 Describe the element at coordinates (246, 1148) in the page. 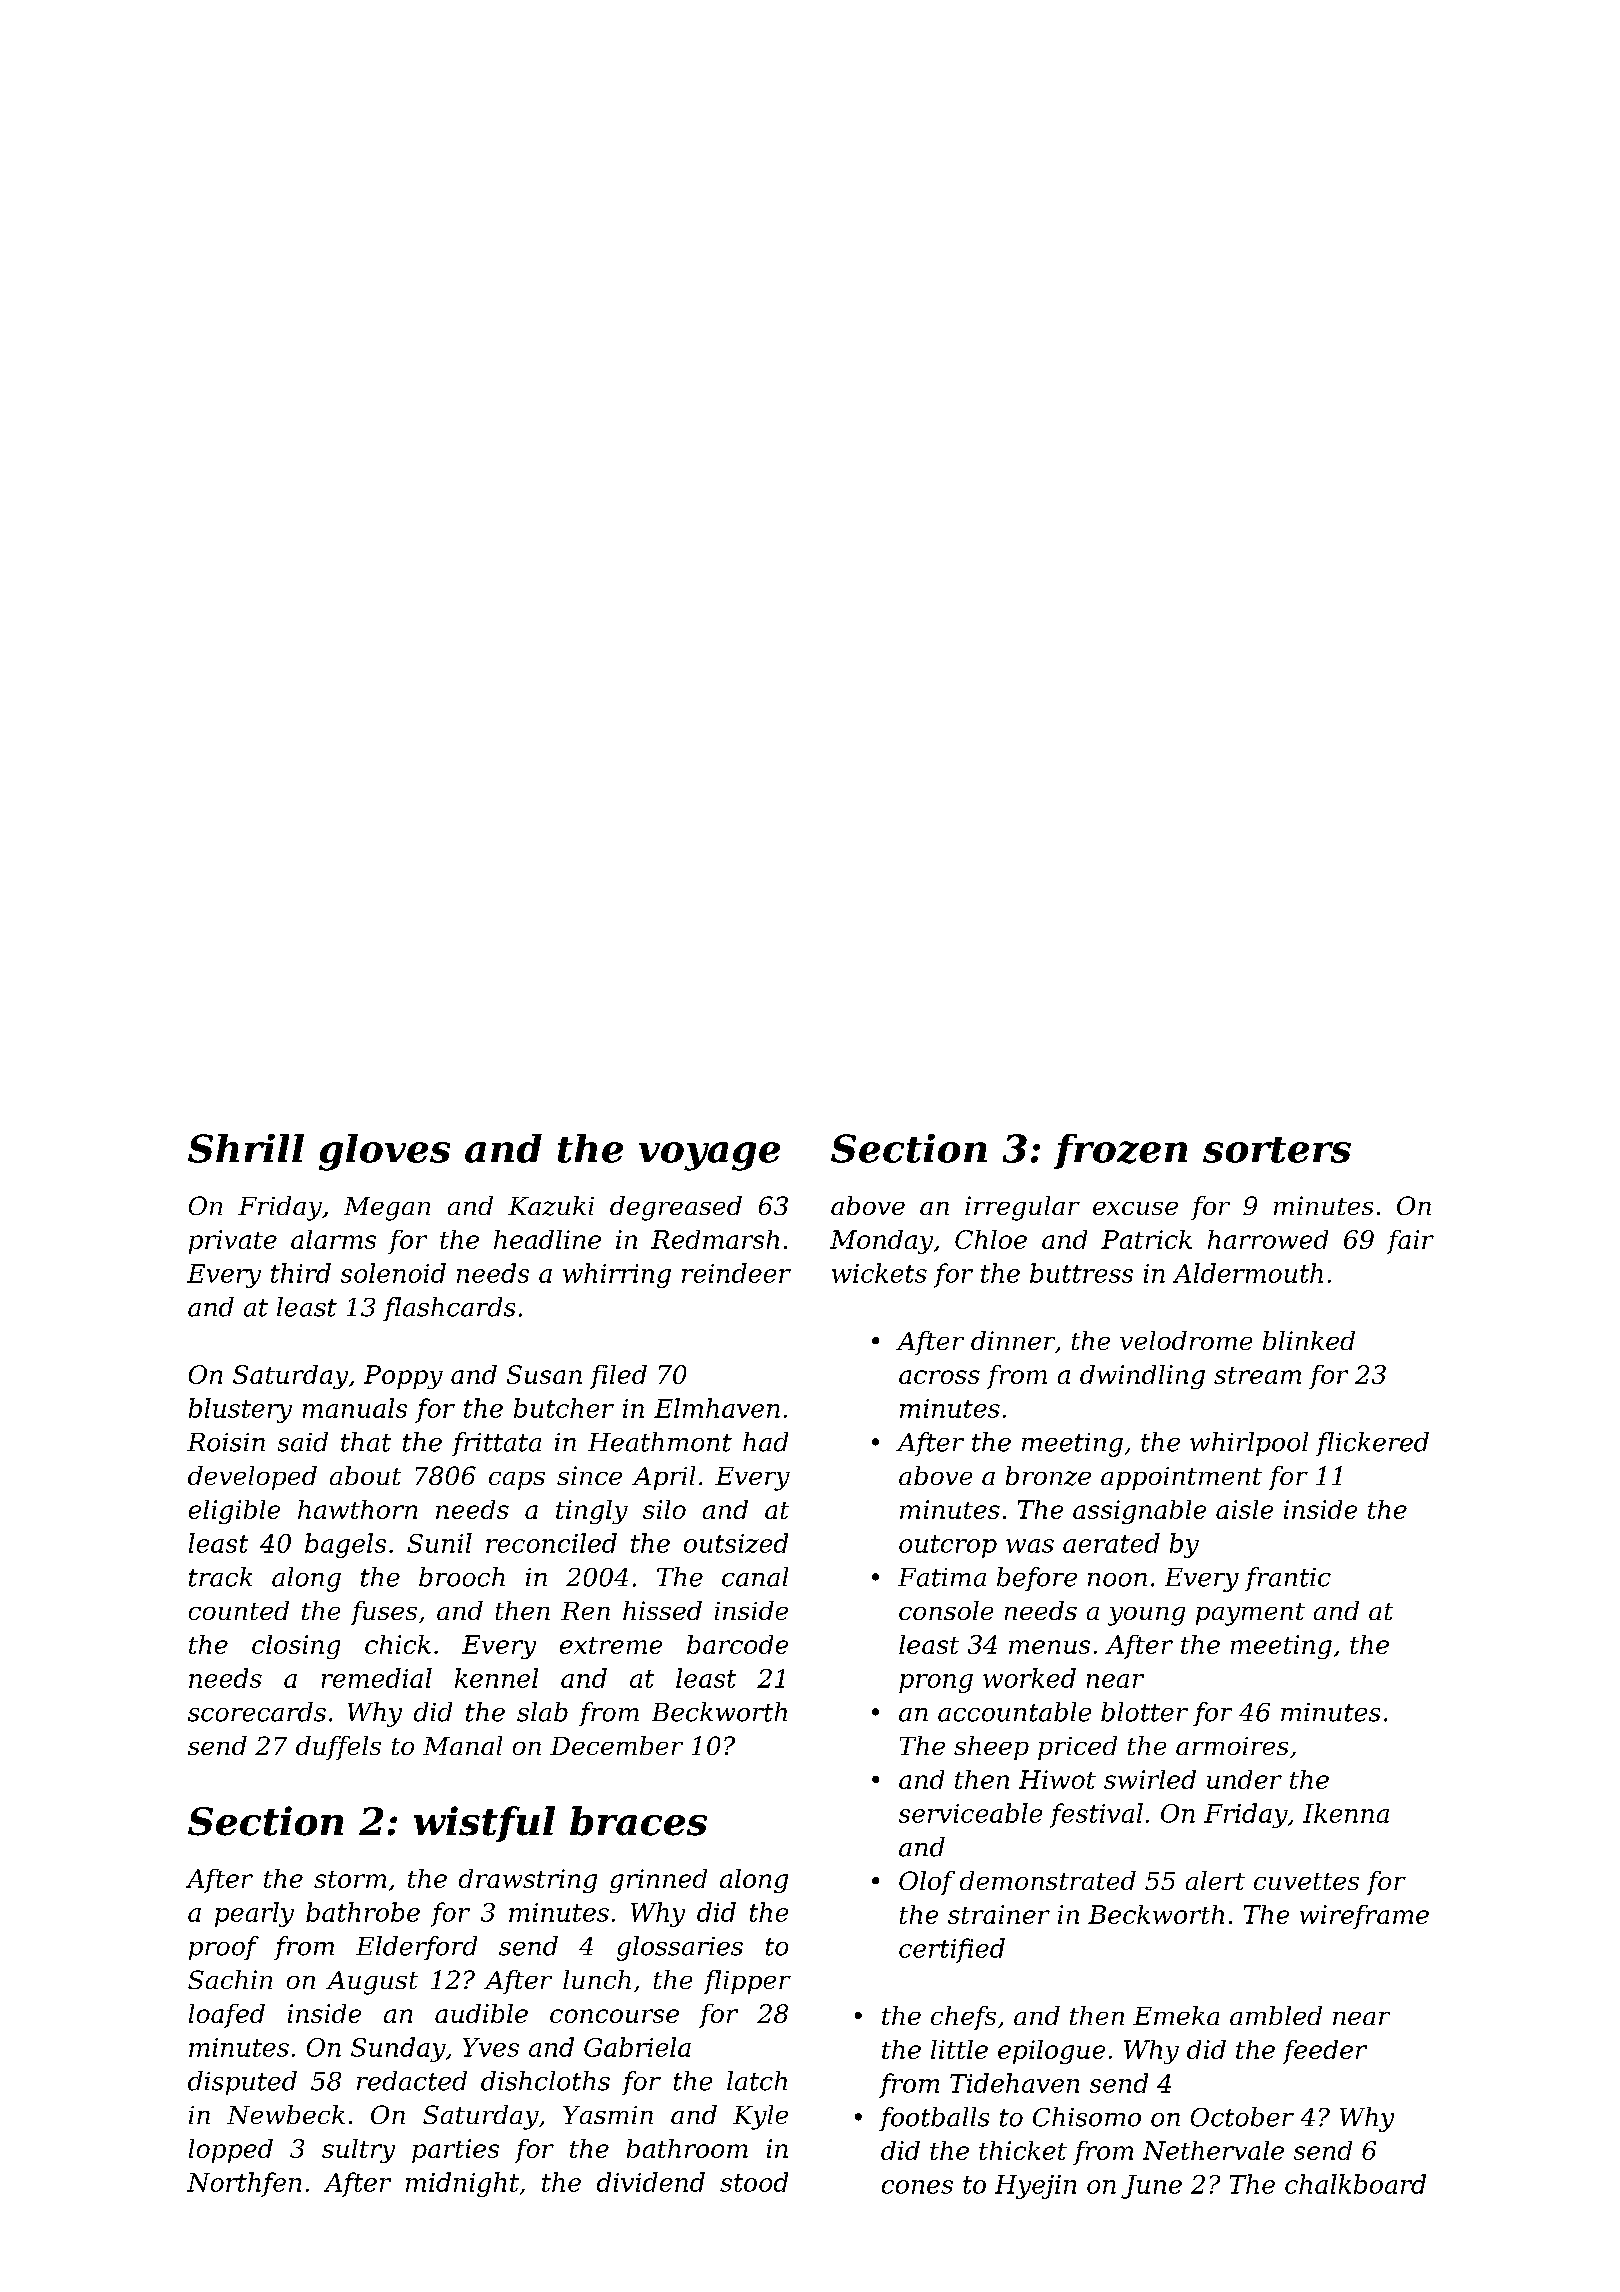

I see `Shrill` at that location.
